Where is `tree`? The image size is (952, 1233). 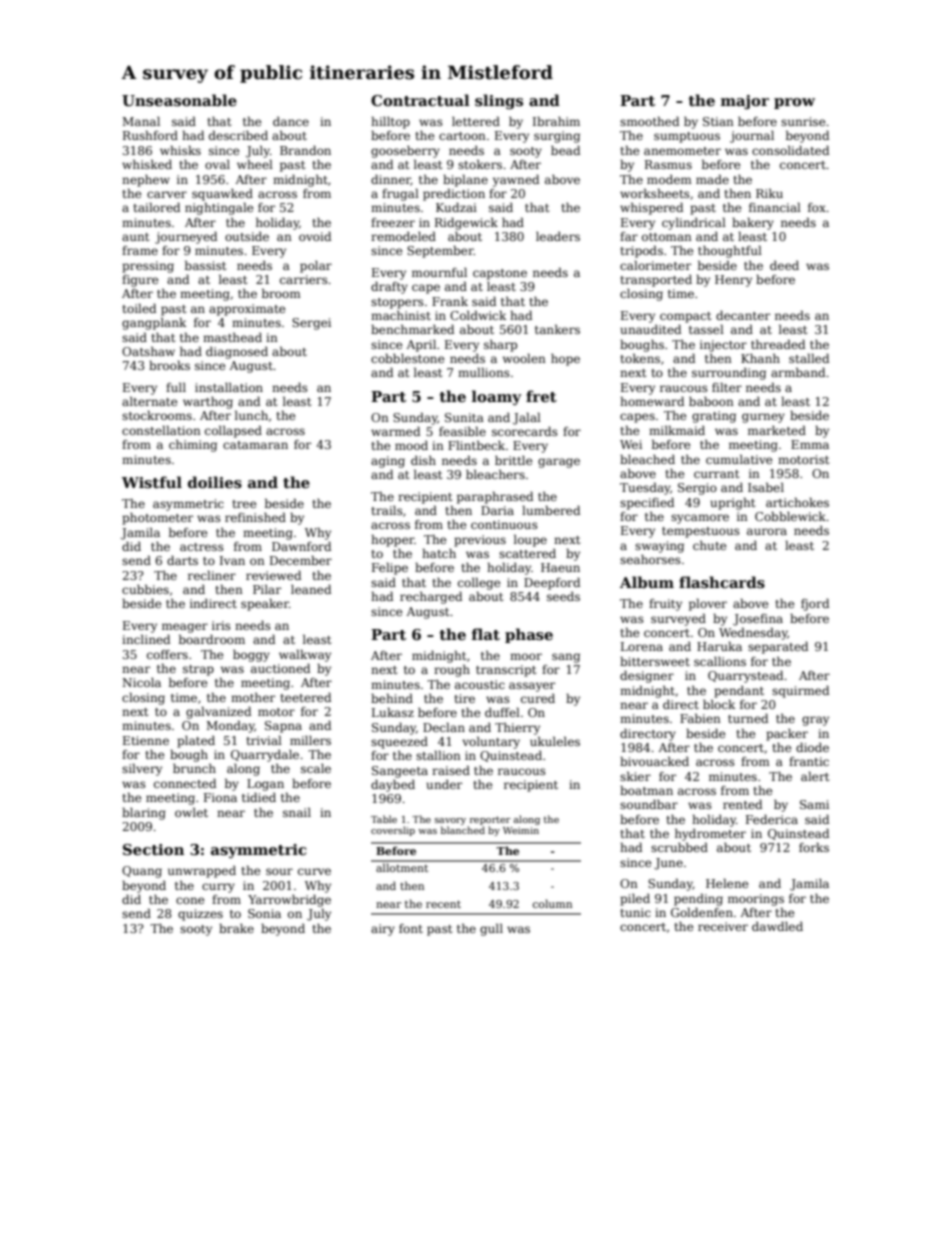
tree is located at coordinates (244, 504).
